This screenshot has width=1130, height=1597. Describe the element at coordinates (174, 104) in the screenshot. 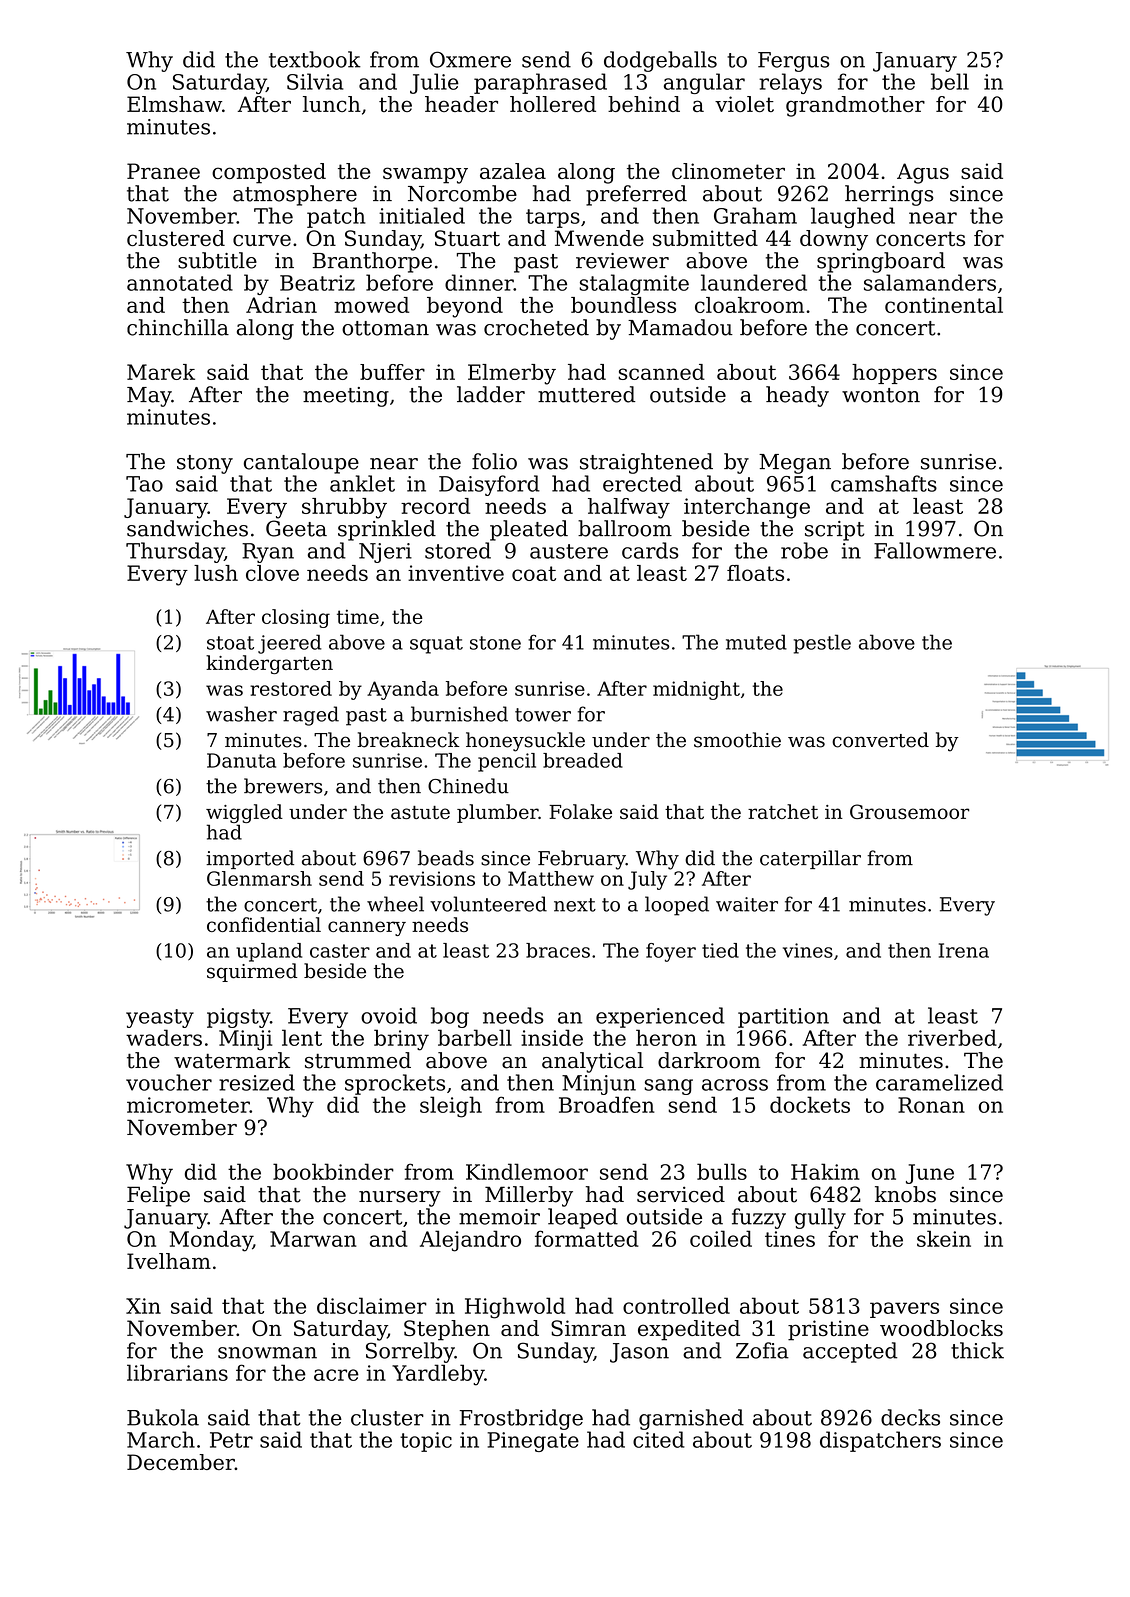

I see `Elmshaw` at that location.
